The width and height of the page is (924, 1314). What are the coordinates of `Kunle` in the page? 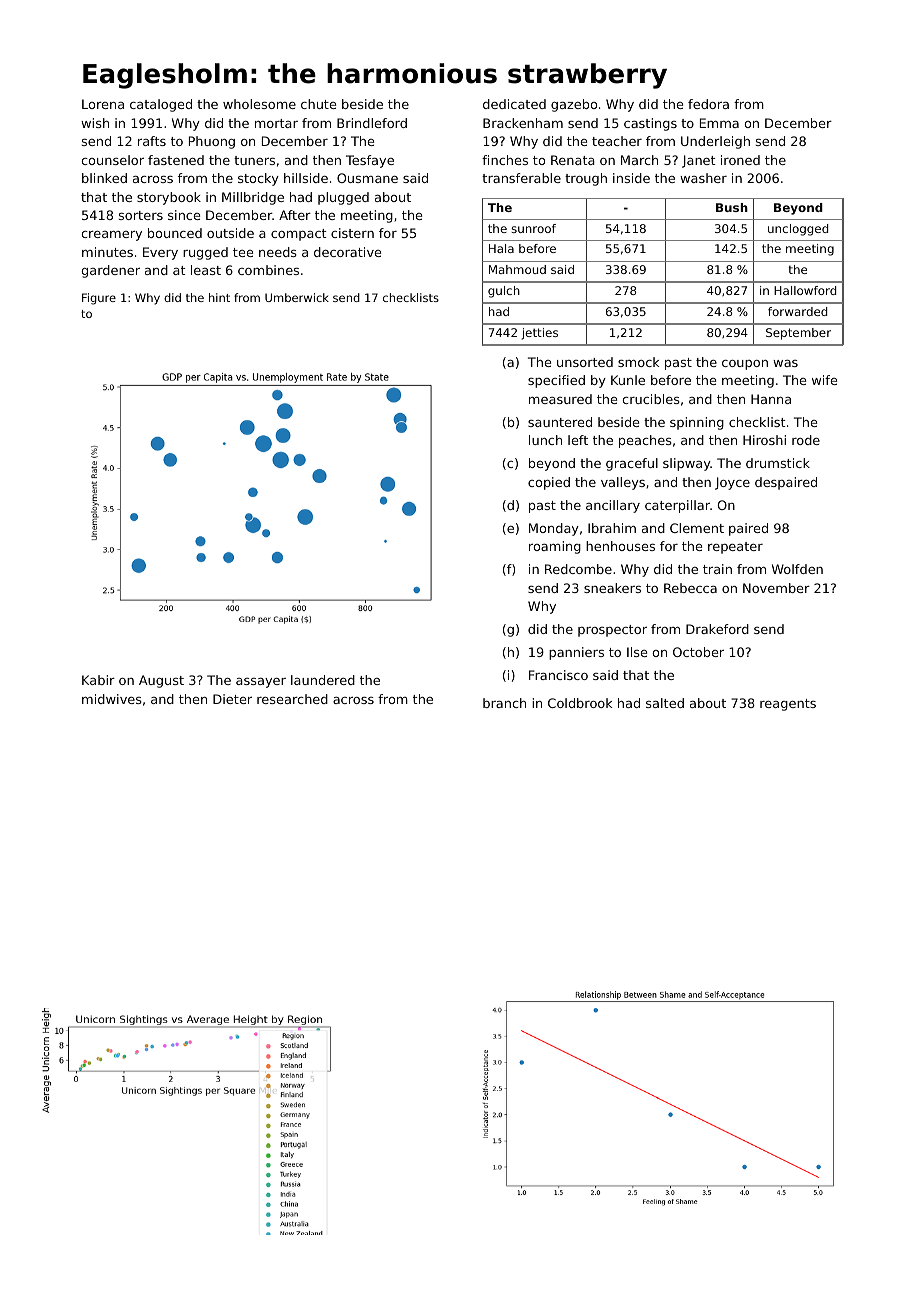 It's located at (628, 380).
